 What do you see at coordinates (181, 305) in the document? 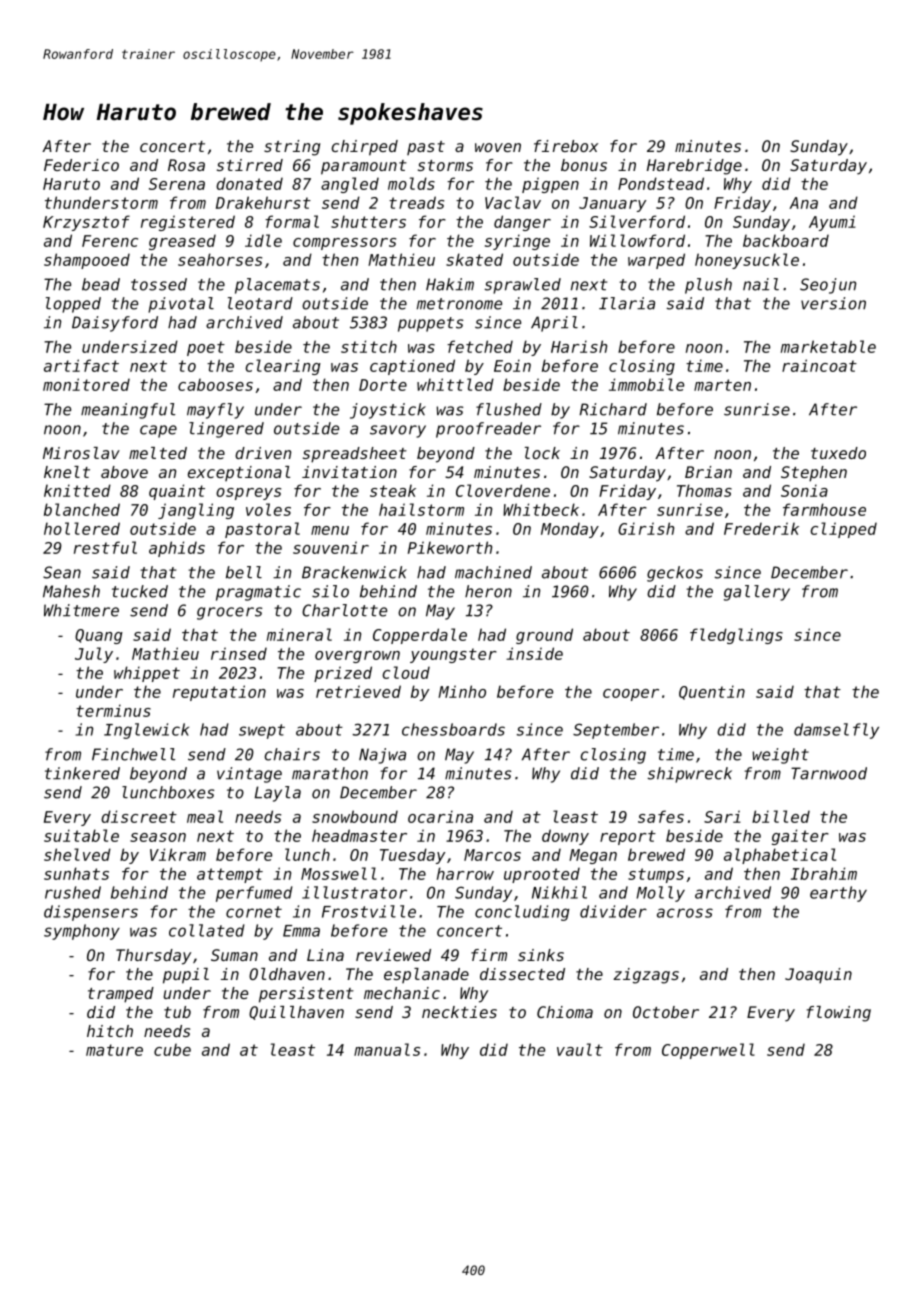
I see `pivotal` at bounding box center [181, 305].
